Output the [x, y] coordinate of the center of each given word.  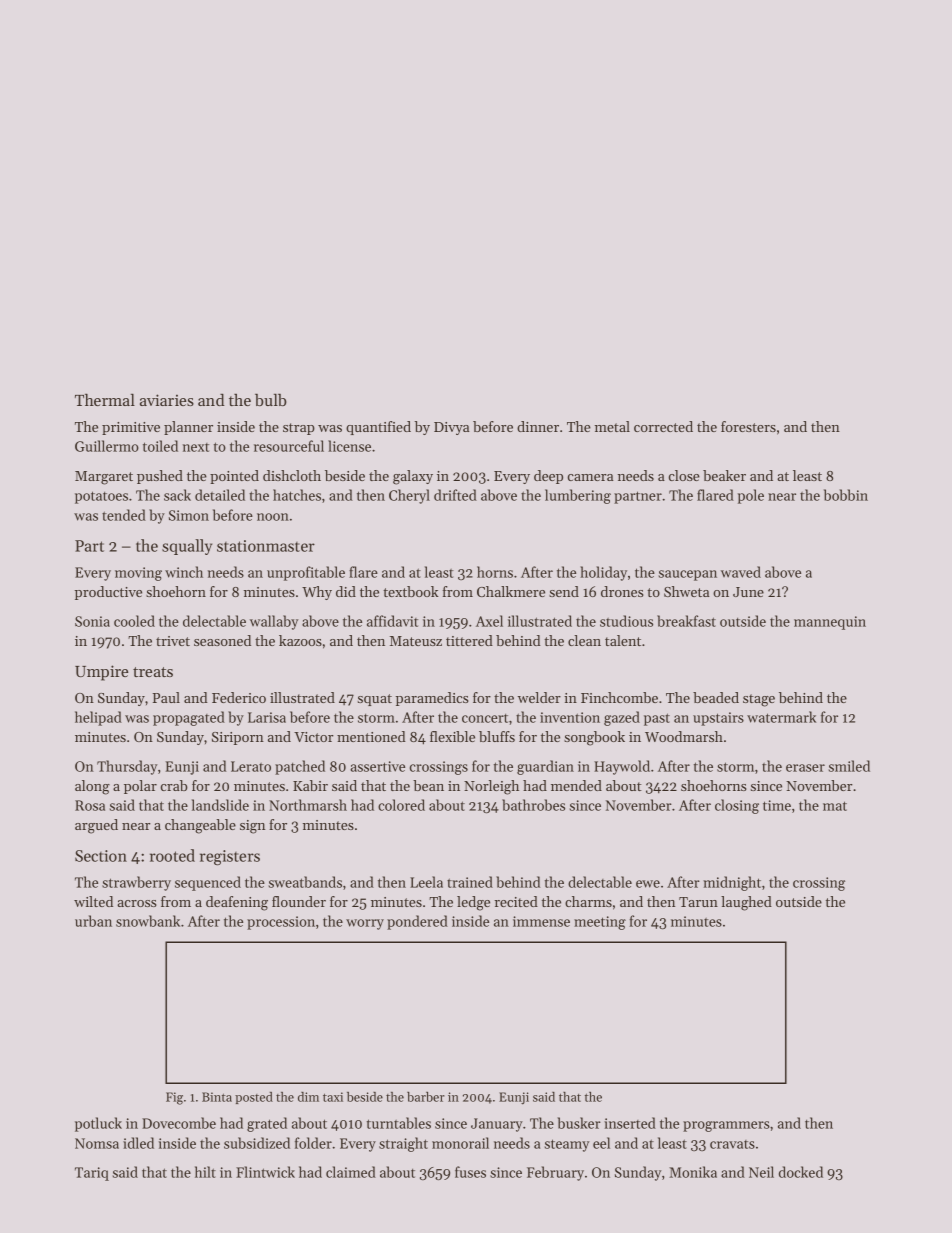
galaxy [413, 477]
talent [623, 640]
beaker [724, 475]
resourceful [289, 446]
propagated [189, 718]
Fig [174, 1098]
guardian [545, 767]
